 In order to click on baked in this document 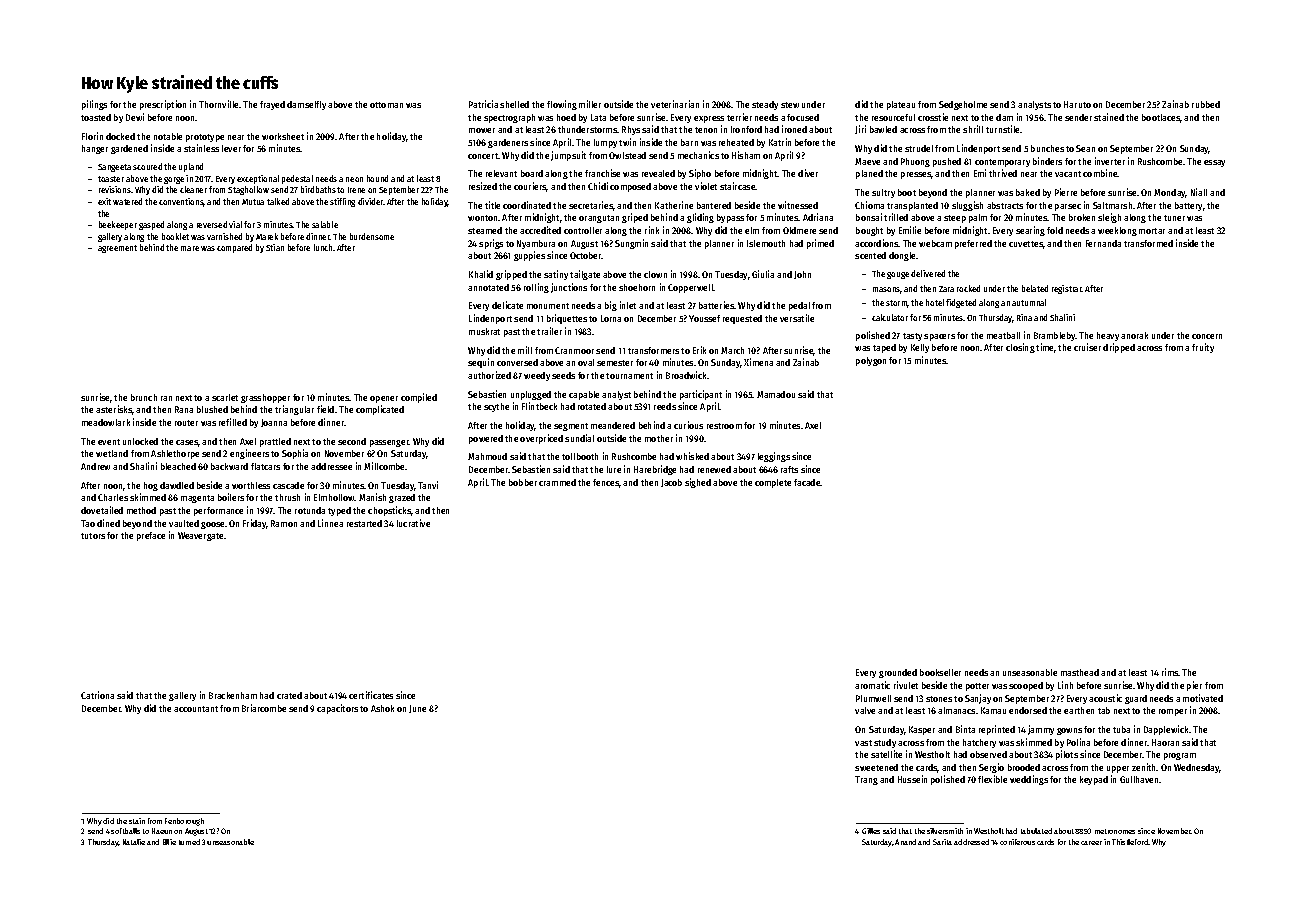, I will do `click(1028, 192)`.
